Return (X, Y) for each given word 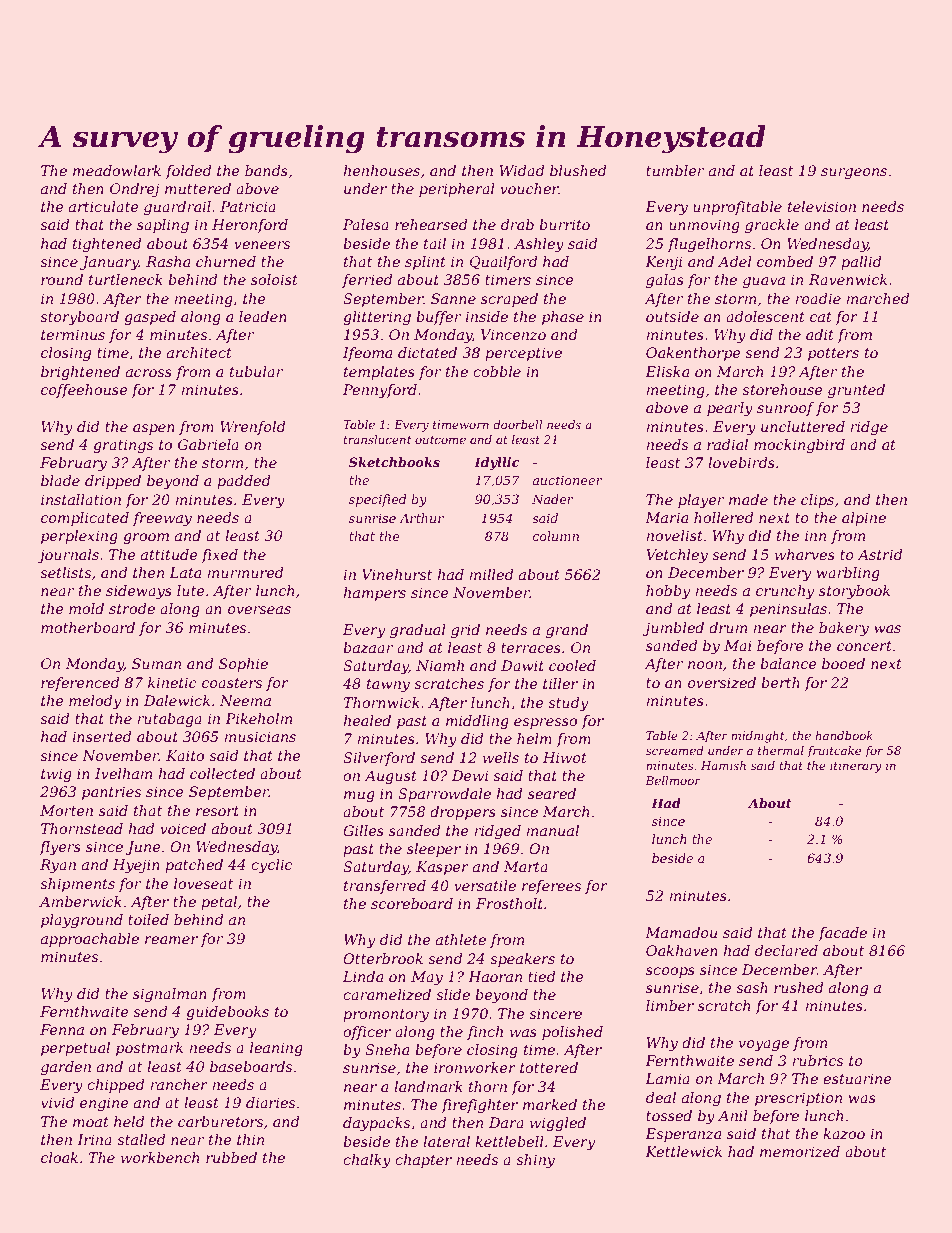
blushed (578, 170)
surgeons (854, 173)
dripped (113, 482)
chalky (367, 1161)
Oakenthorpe (693, 354)
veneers (262, 245)
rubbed (231, 1157)
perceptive (523, 354)
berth (780, 682)
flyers (60, 848)
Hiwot (565, 757)
